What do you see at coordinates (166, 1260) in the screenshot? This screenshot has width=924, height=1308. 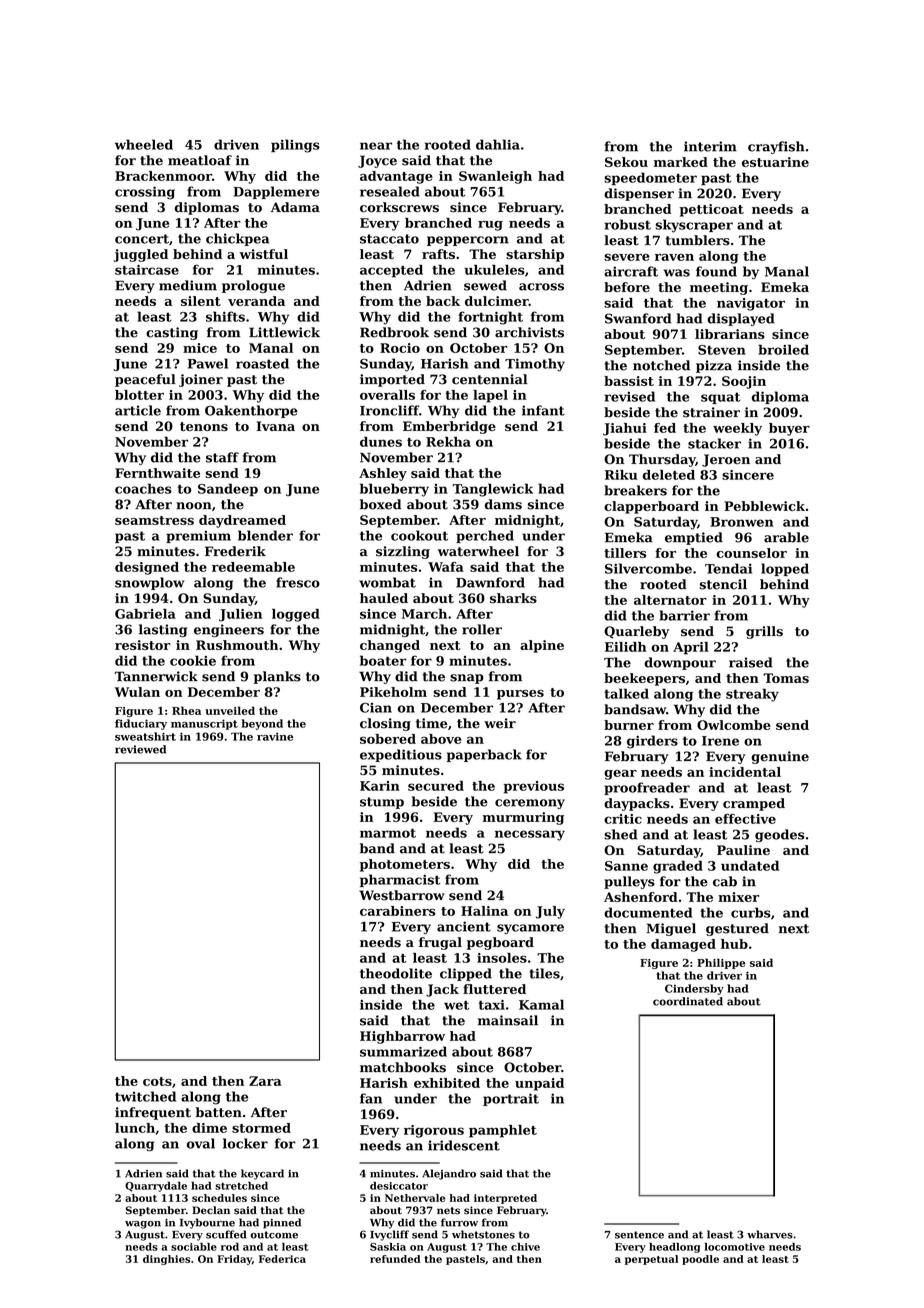 I see `dinghies` at bounding box center [166, 1260].
